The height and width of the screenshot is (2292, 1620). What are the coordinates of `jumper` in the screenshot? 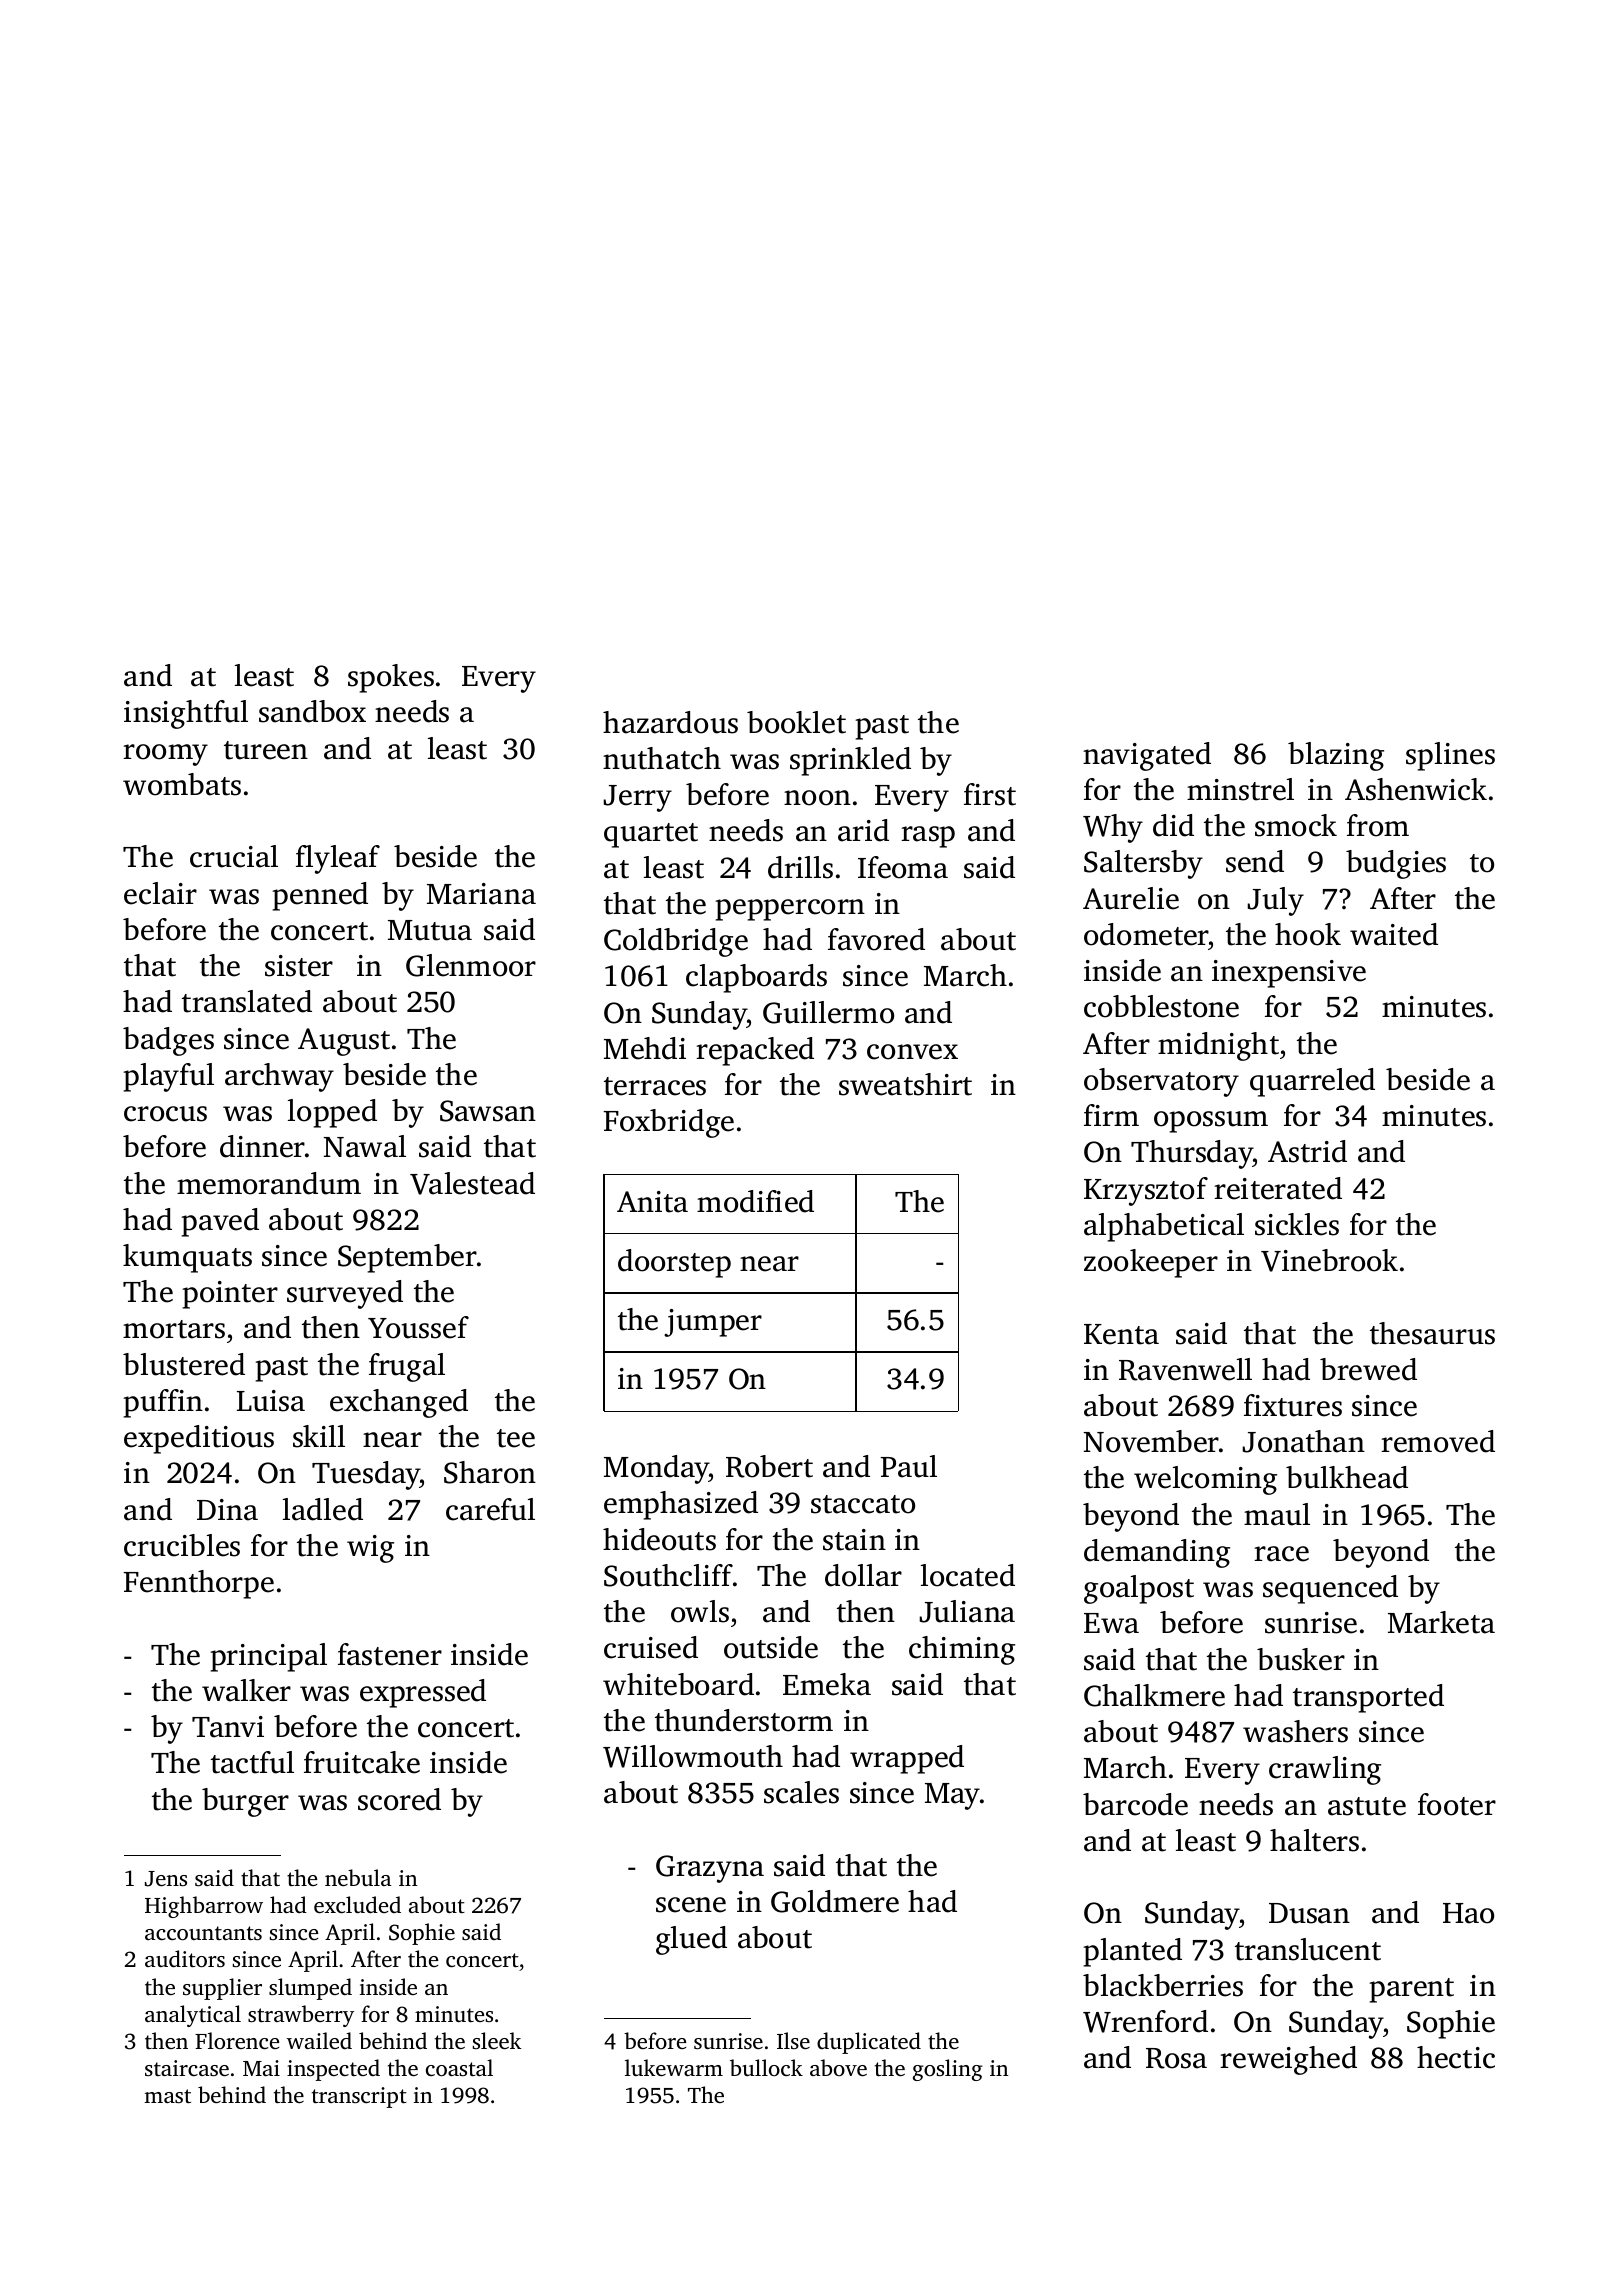 It's located at (713, 1323).
